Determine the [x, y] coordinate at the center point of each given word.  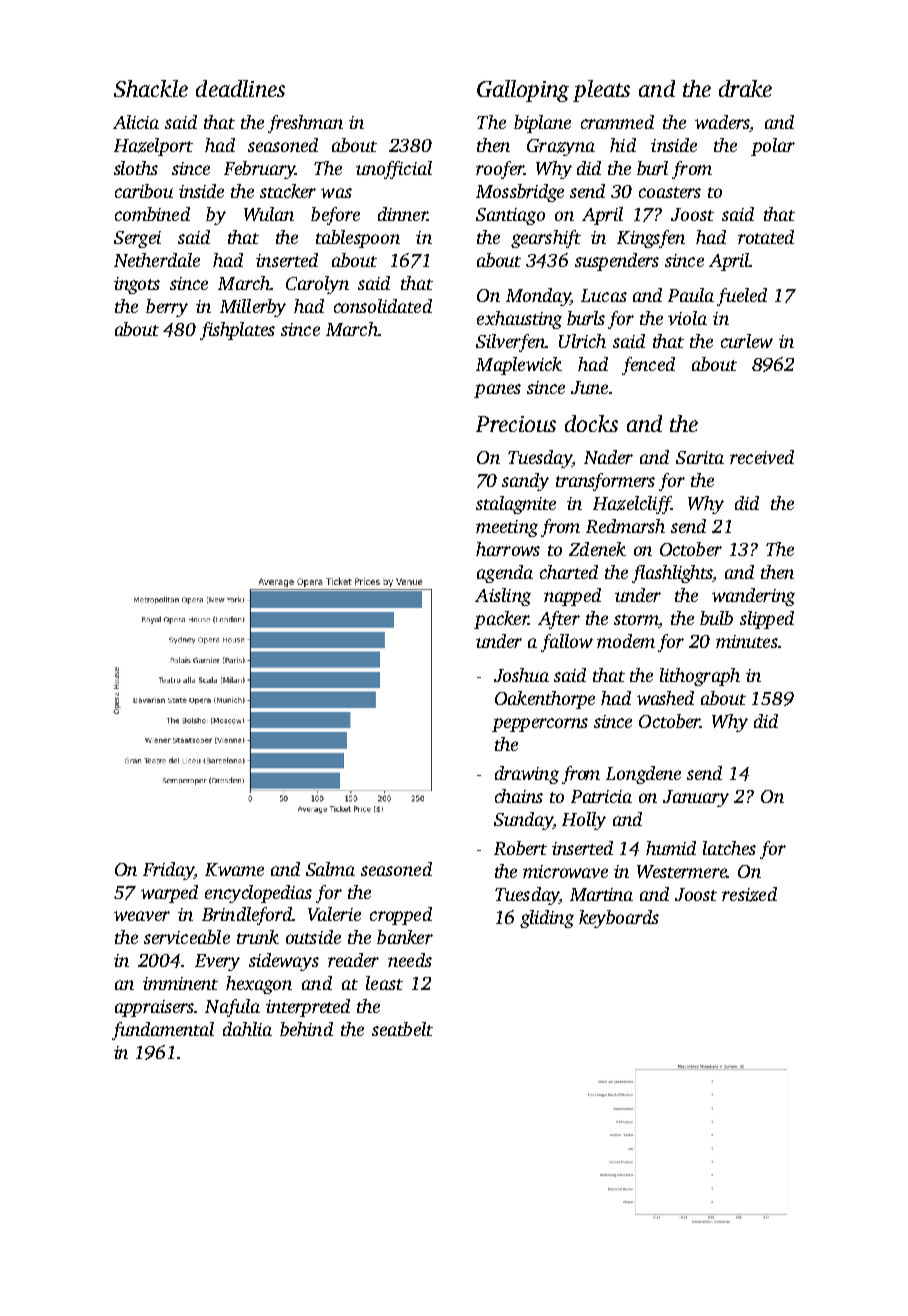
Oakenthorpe [545, 700]
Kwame [234, 869]
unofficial [394, 170]
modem [626, 641]
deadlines [240, 88]
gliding [547, 919]
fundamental [163, 1031]
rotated [766, 237]
